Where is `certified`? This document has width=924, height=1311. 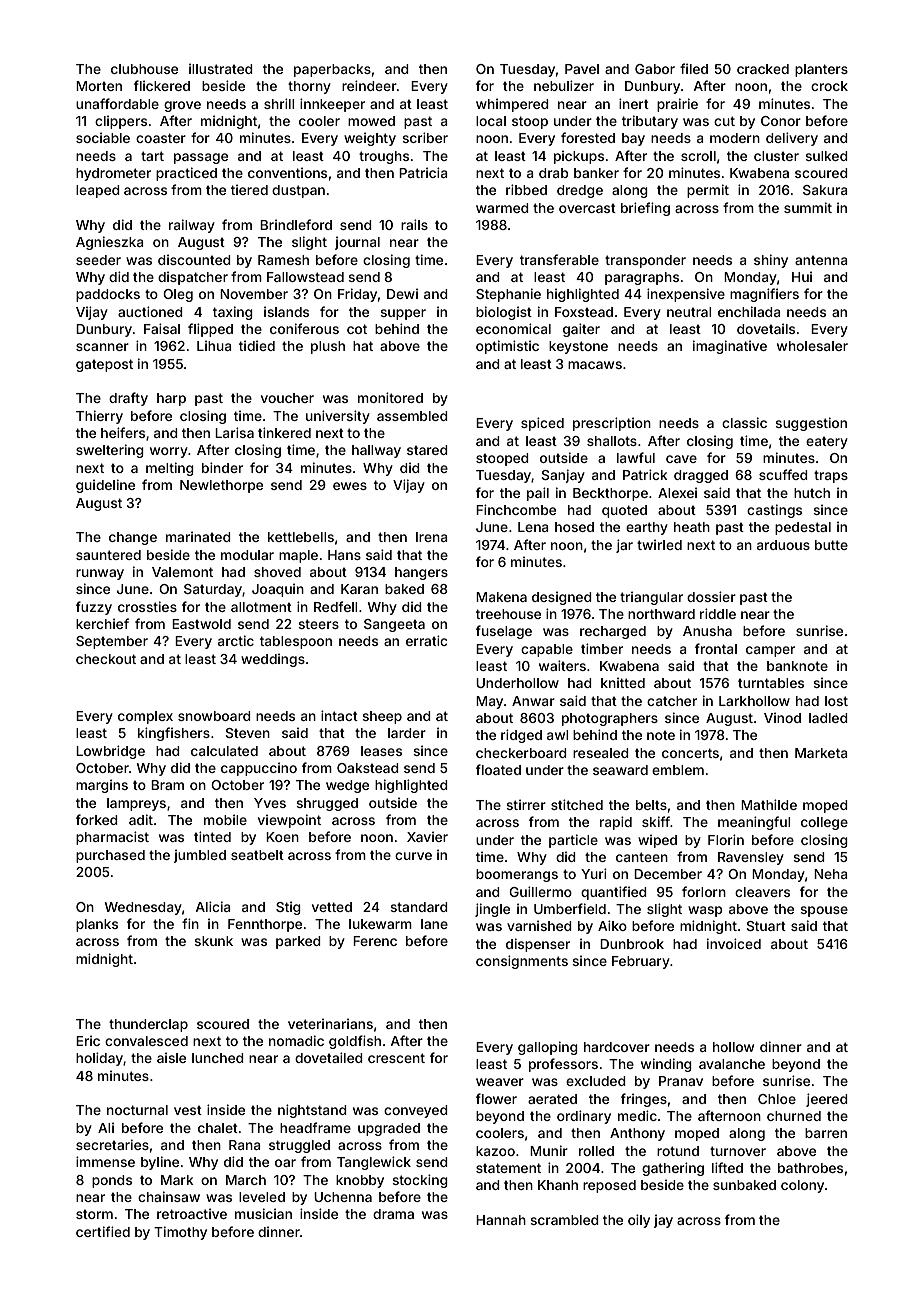
certified is located at coordinates (103, 1231).
